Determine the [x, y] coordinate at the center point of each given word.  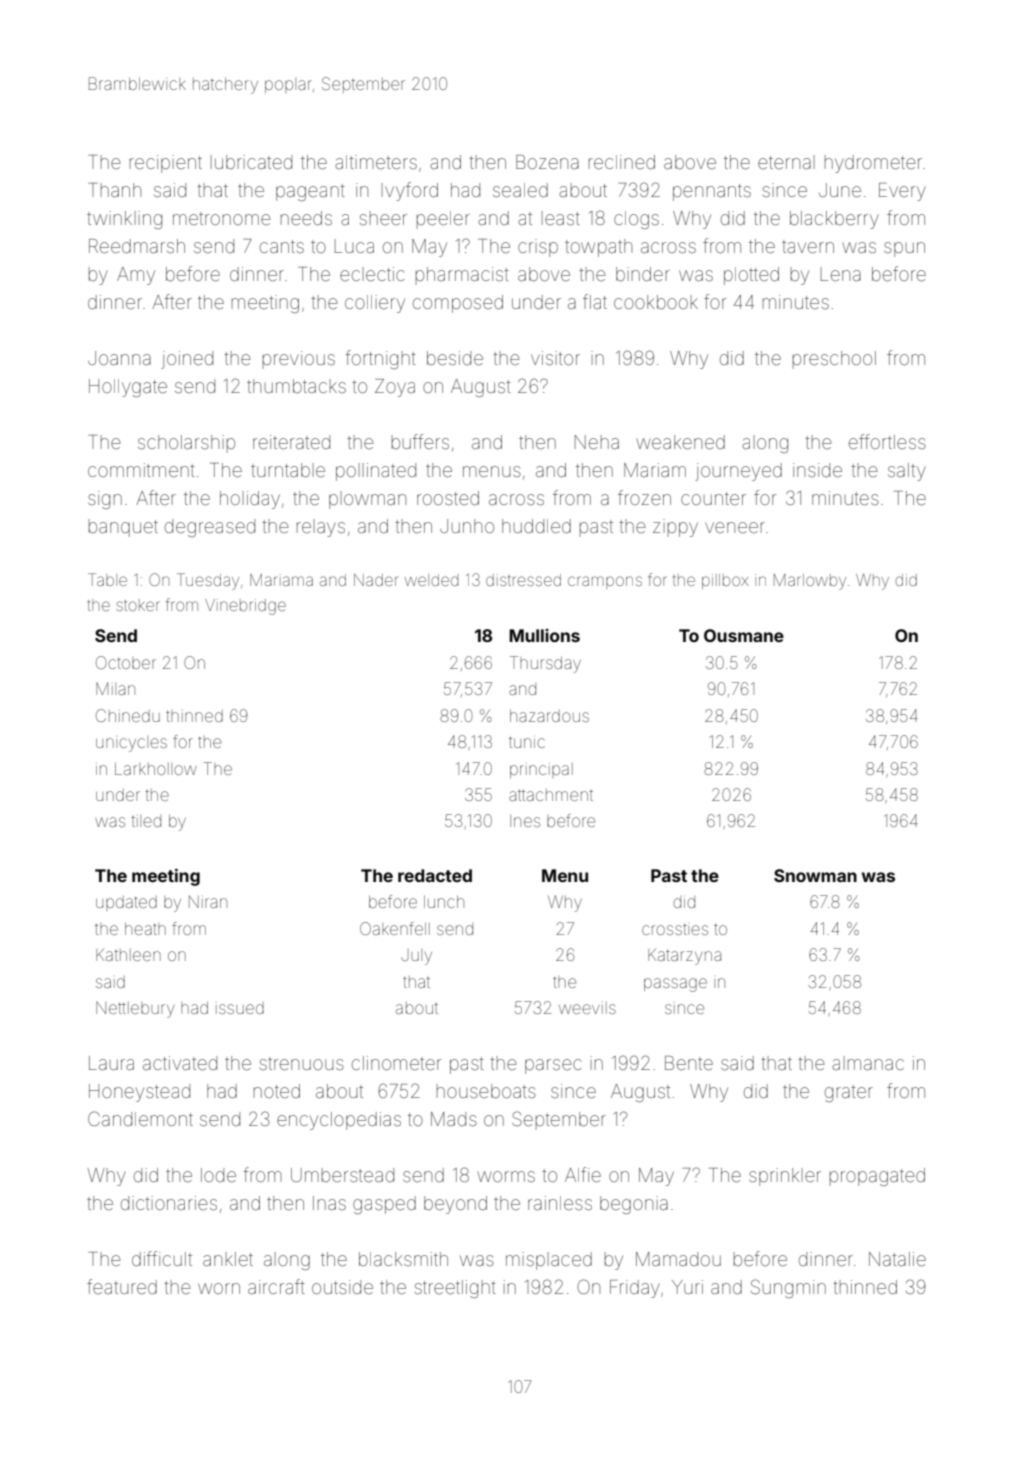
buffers [420, 441]
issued [240, 1008]
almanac [868, 1063]
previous [299, 360]
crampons [605, 582]
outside [342, 1287]
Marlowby [810, 582]
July [417, 957]
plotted [751, 276]
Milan [115, 688]
